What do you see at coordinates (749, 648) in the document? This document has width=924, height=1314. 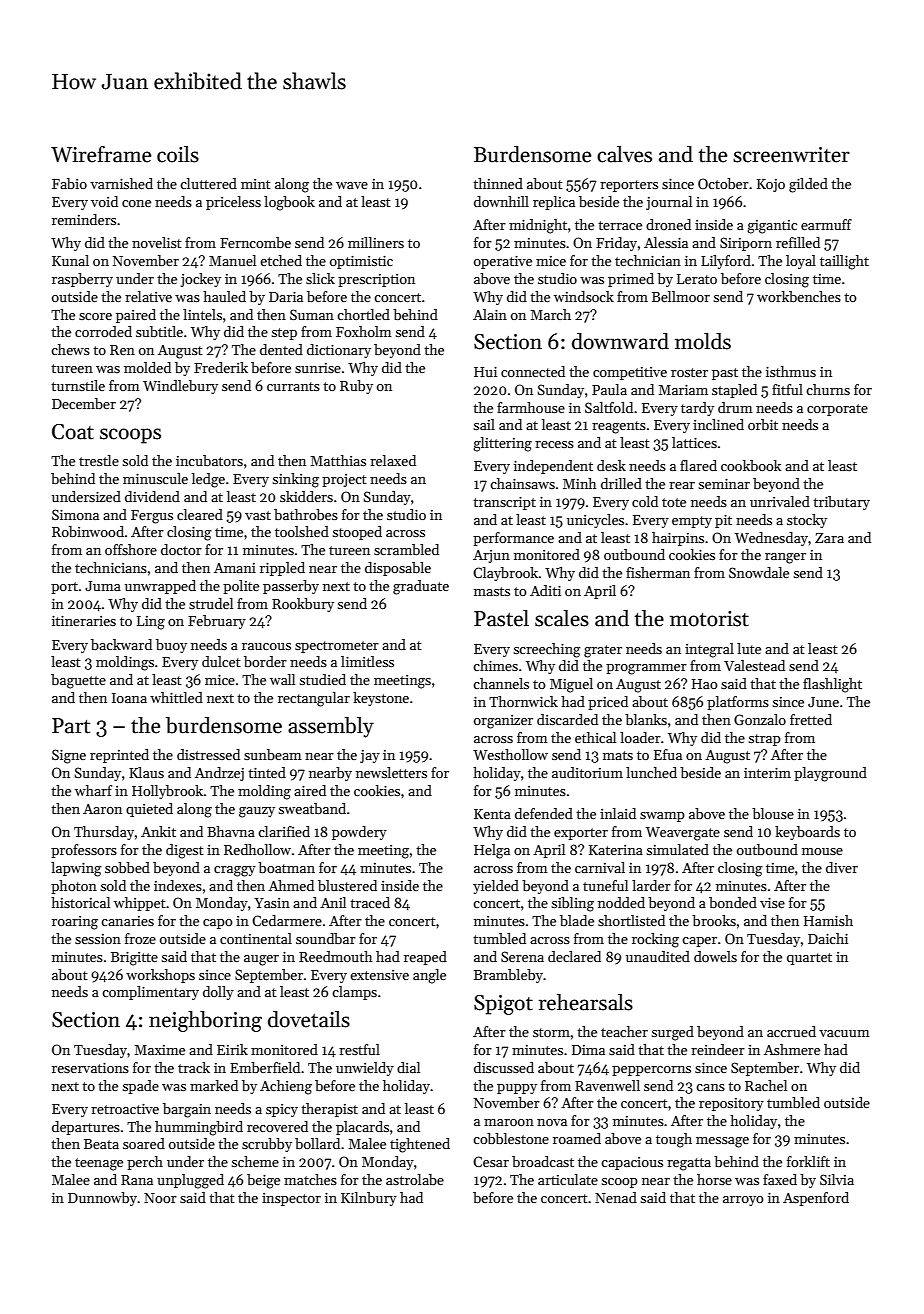 I see `lute` at bounding box center [749, 648].
